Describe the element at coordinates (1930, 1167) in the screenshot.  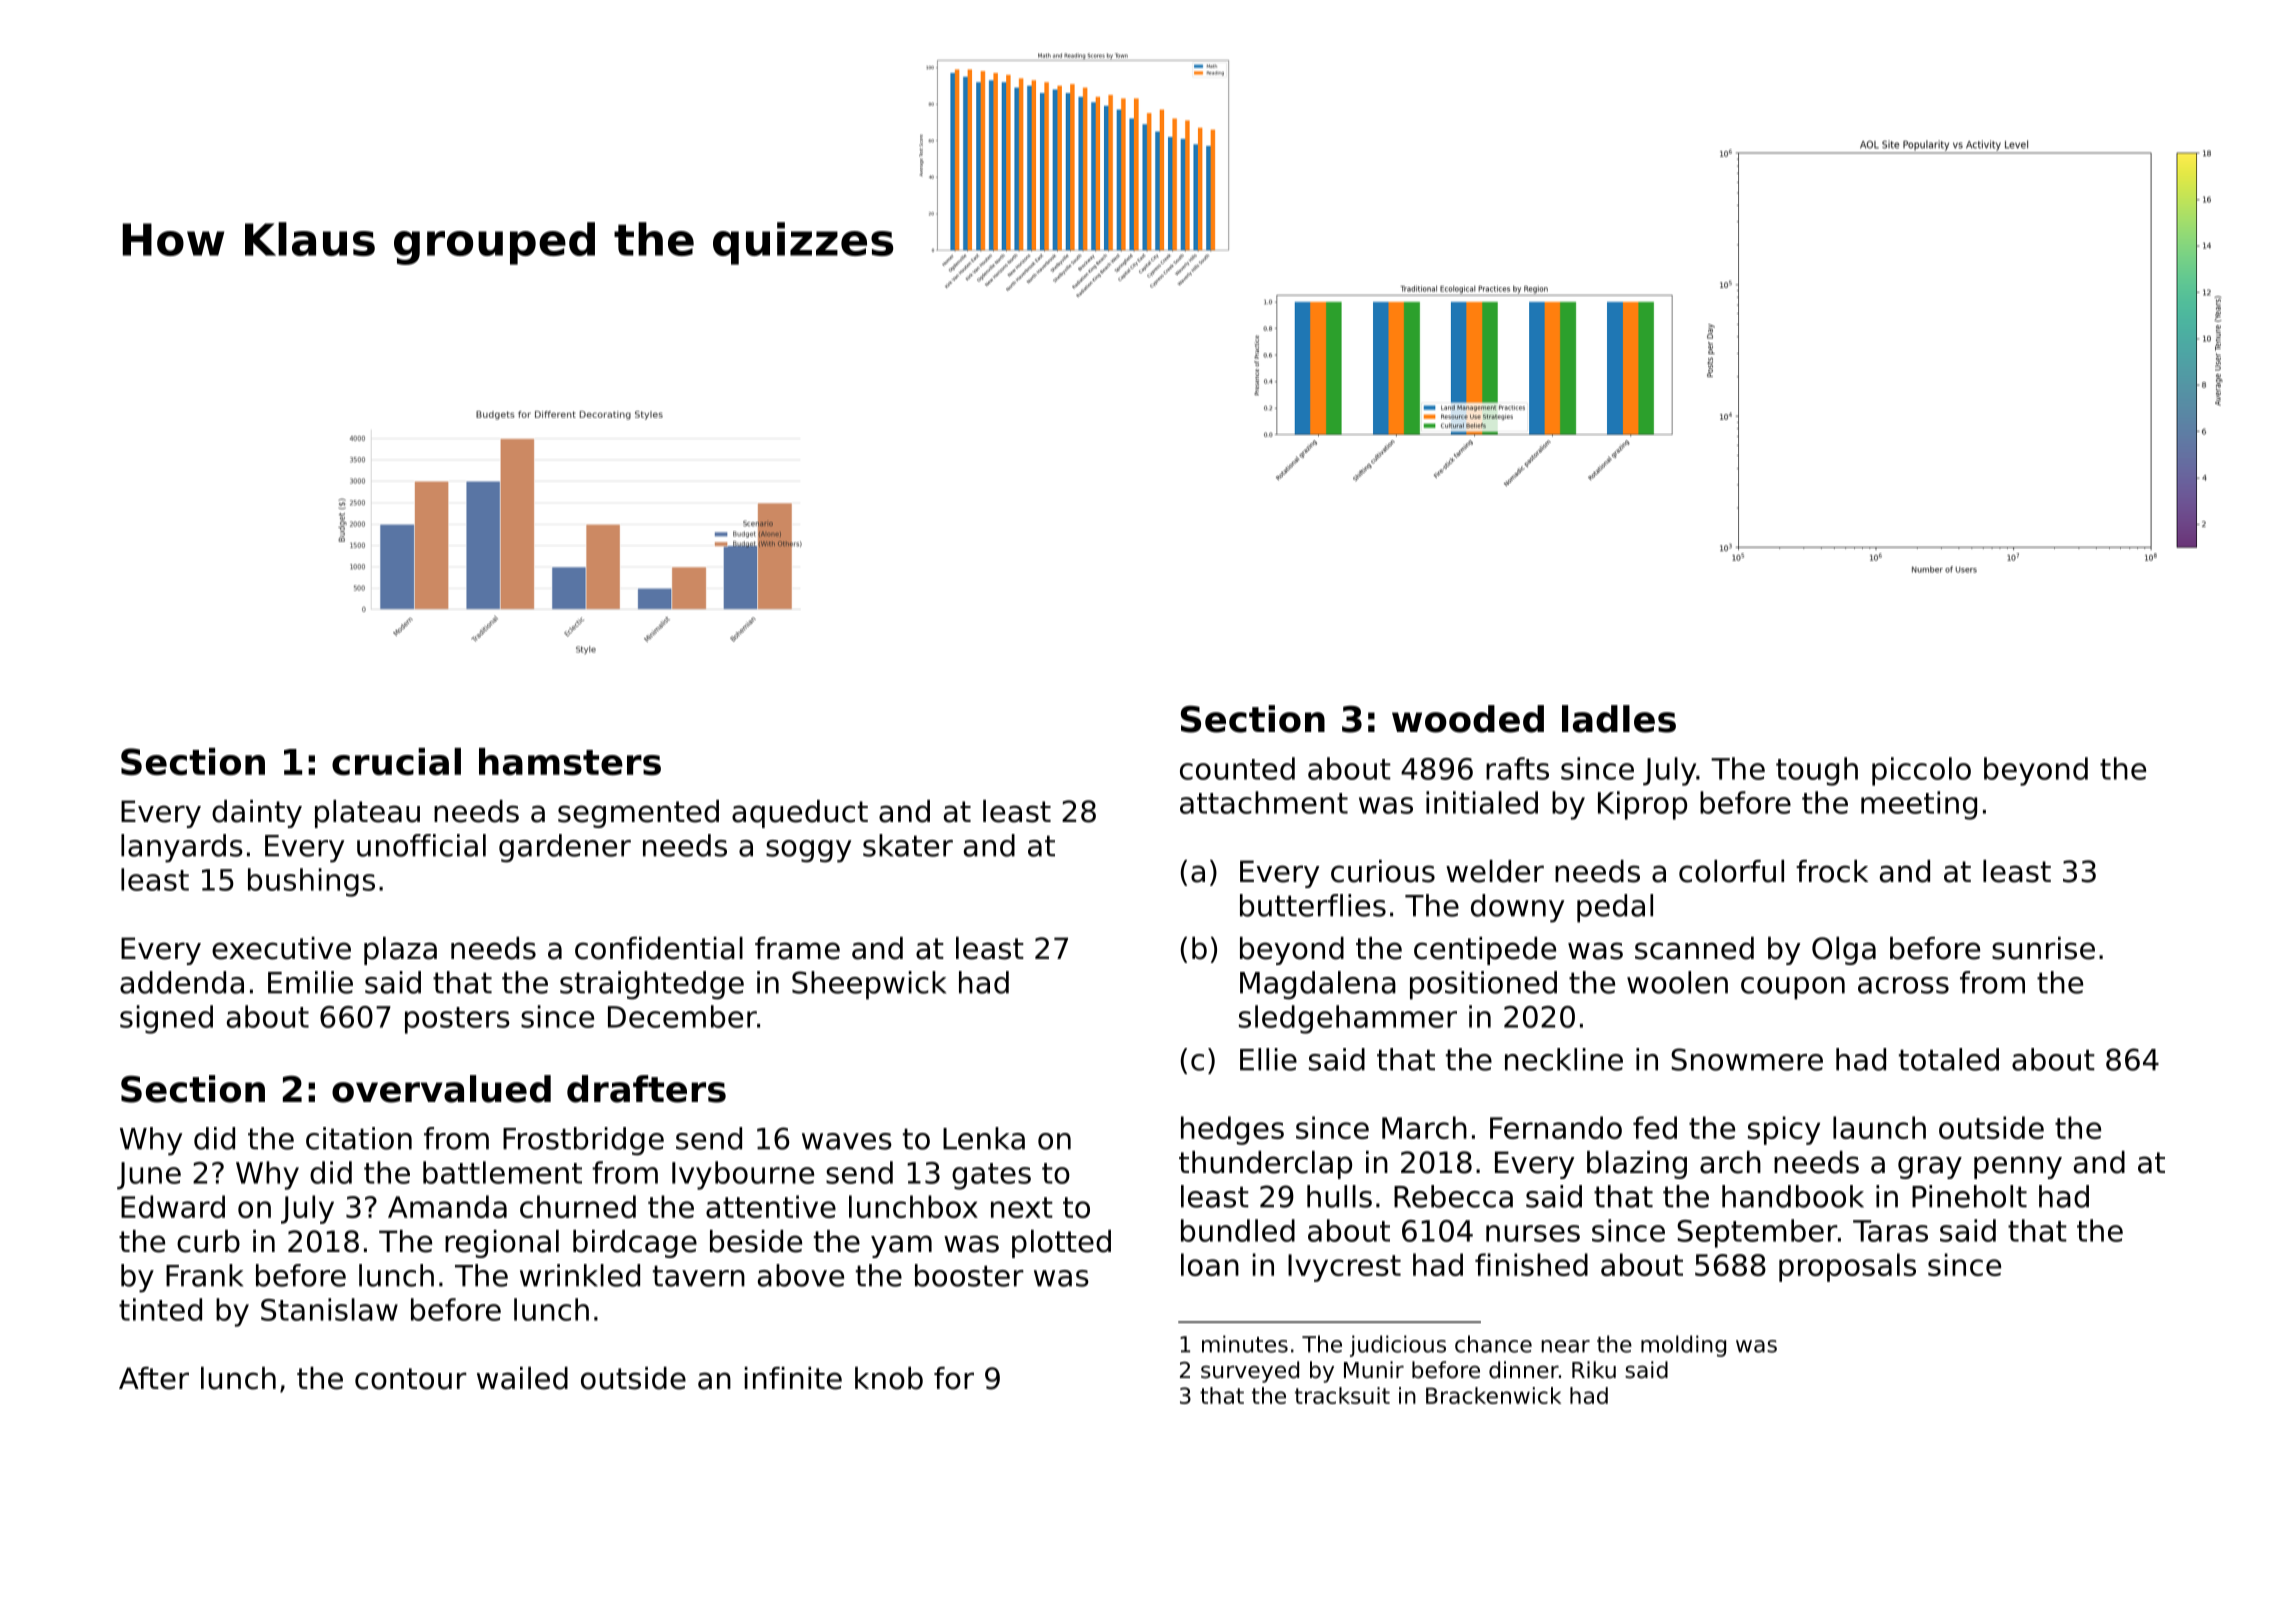
I see `gray` at that location.
